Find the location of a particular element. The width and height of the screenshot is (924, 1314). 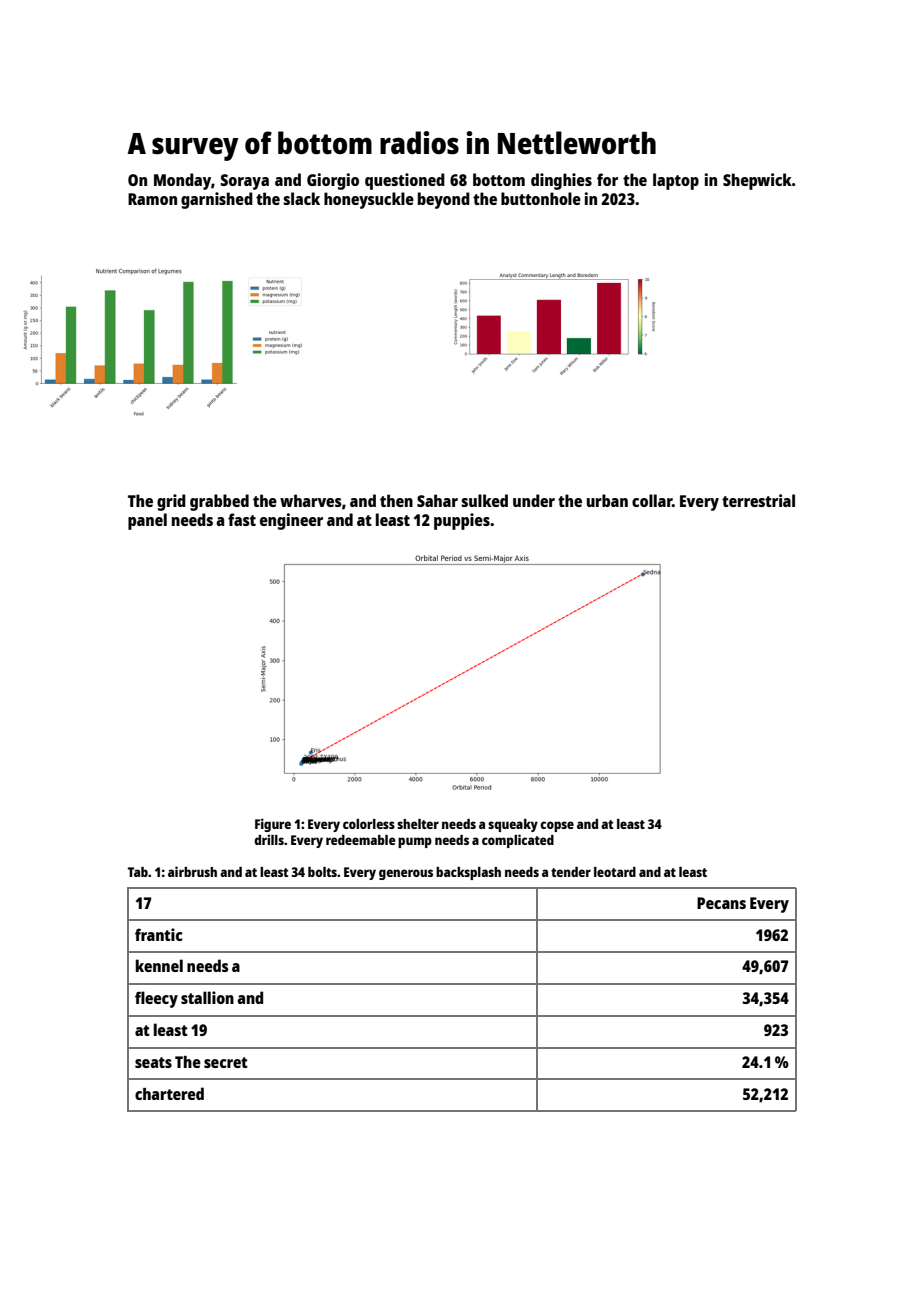

dinghies is located at coordinates (561, 181).
